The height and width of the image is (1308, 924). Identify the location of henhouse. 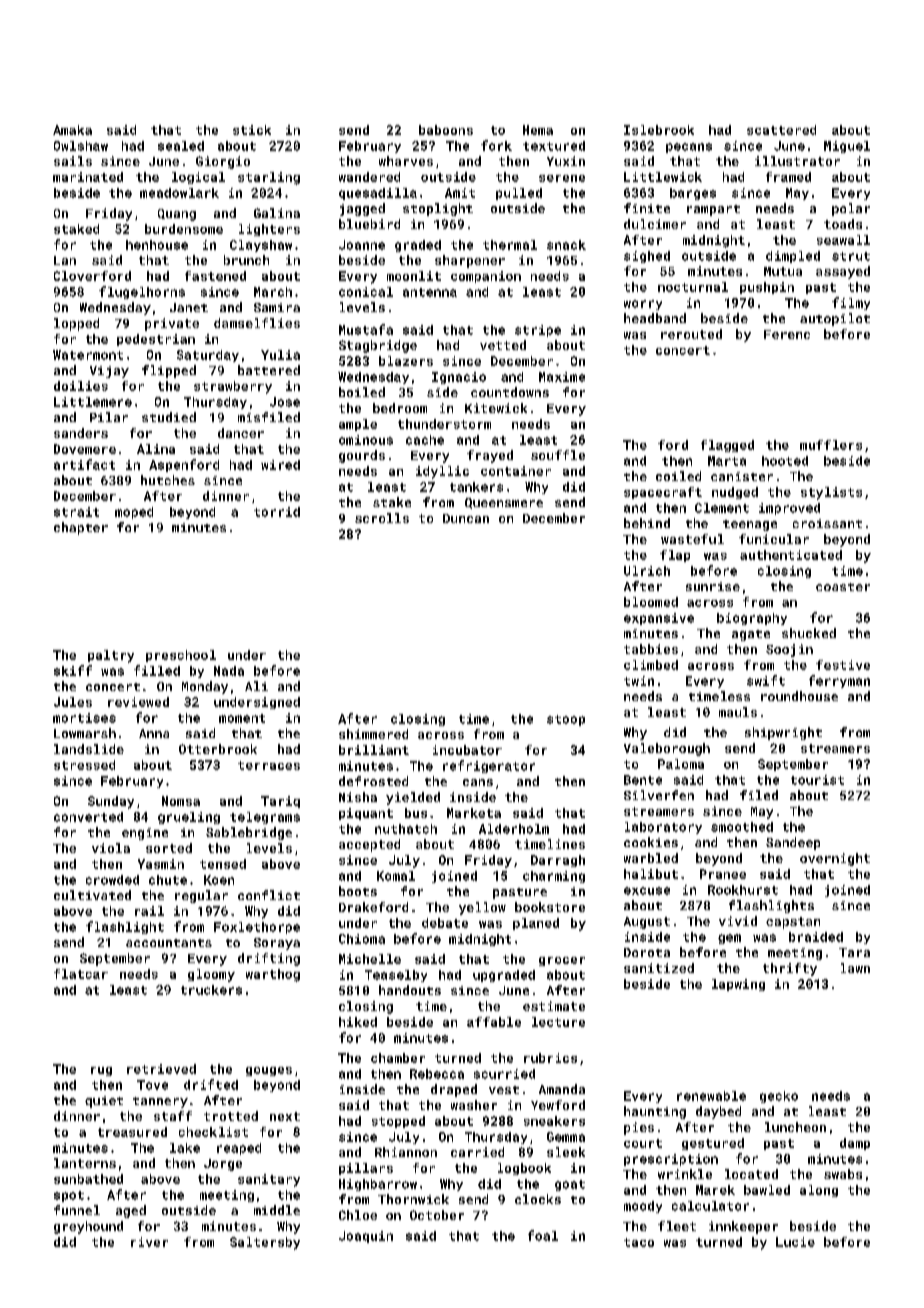
(157, 245).
